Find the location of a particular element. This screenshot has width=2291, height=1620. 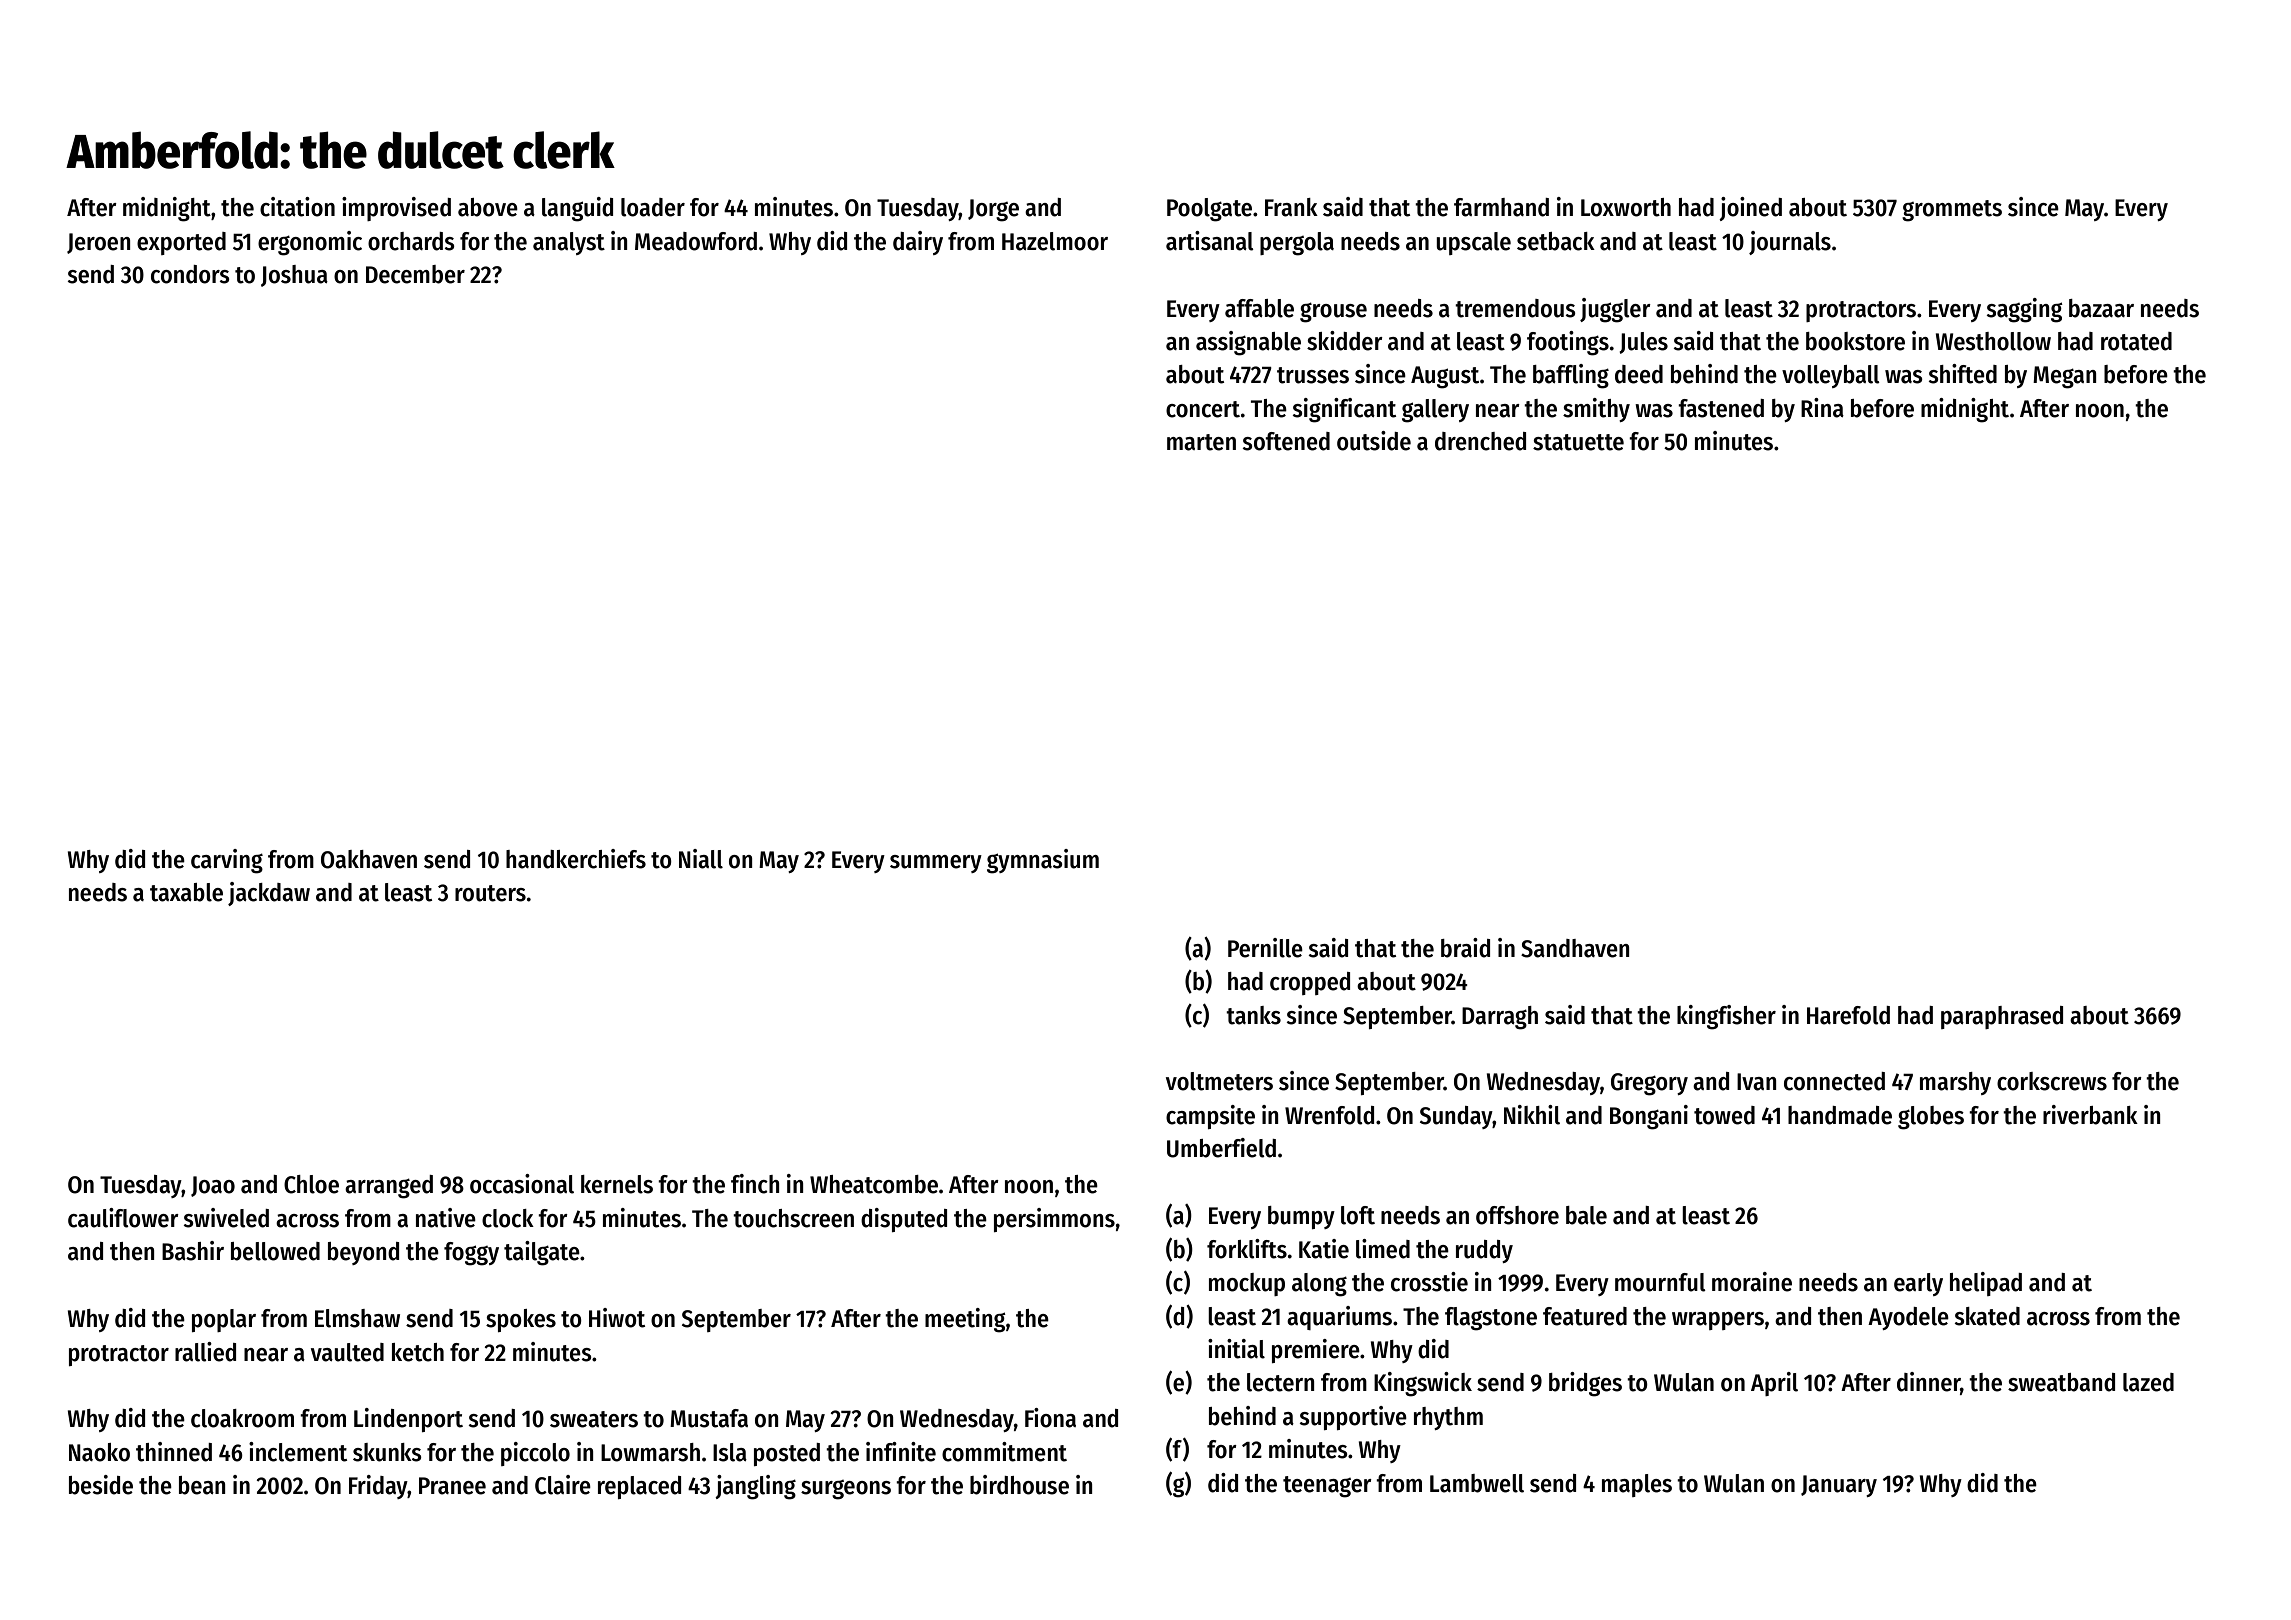

Oakhaven is located at coordinates (369, 859).
